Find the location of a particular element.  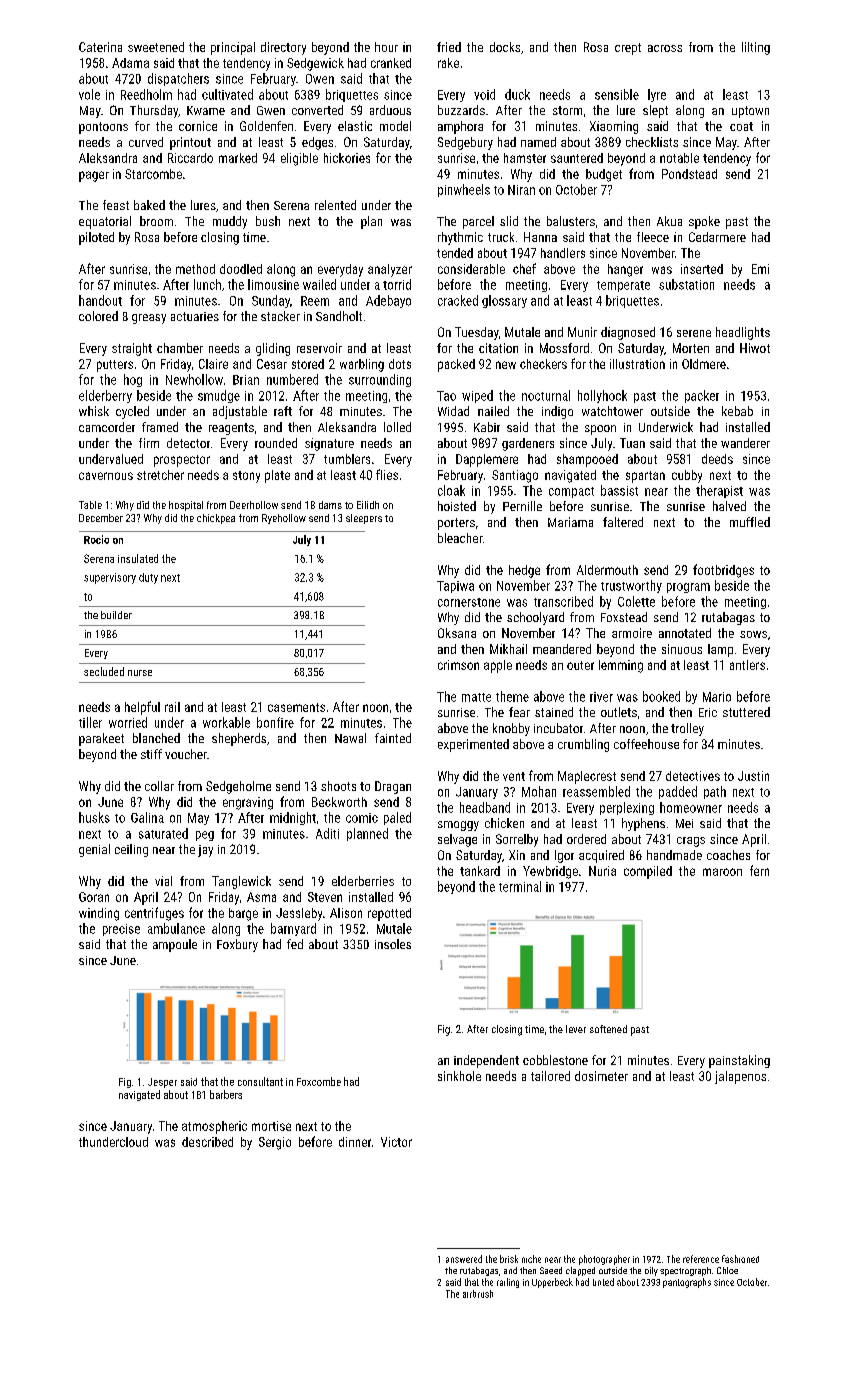

photographer is located at coordinates (604, 1260).
